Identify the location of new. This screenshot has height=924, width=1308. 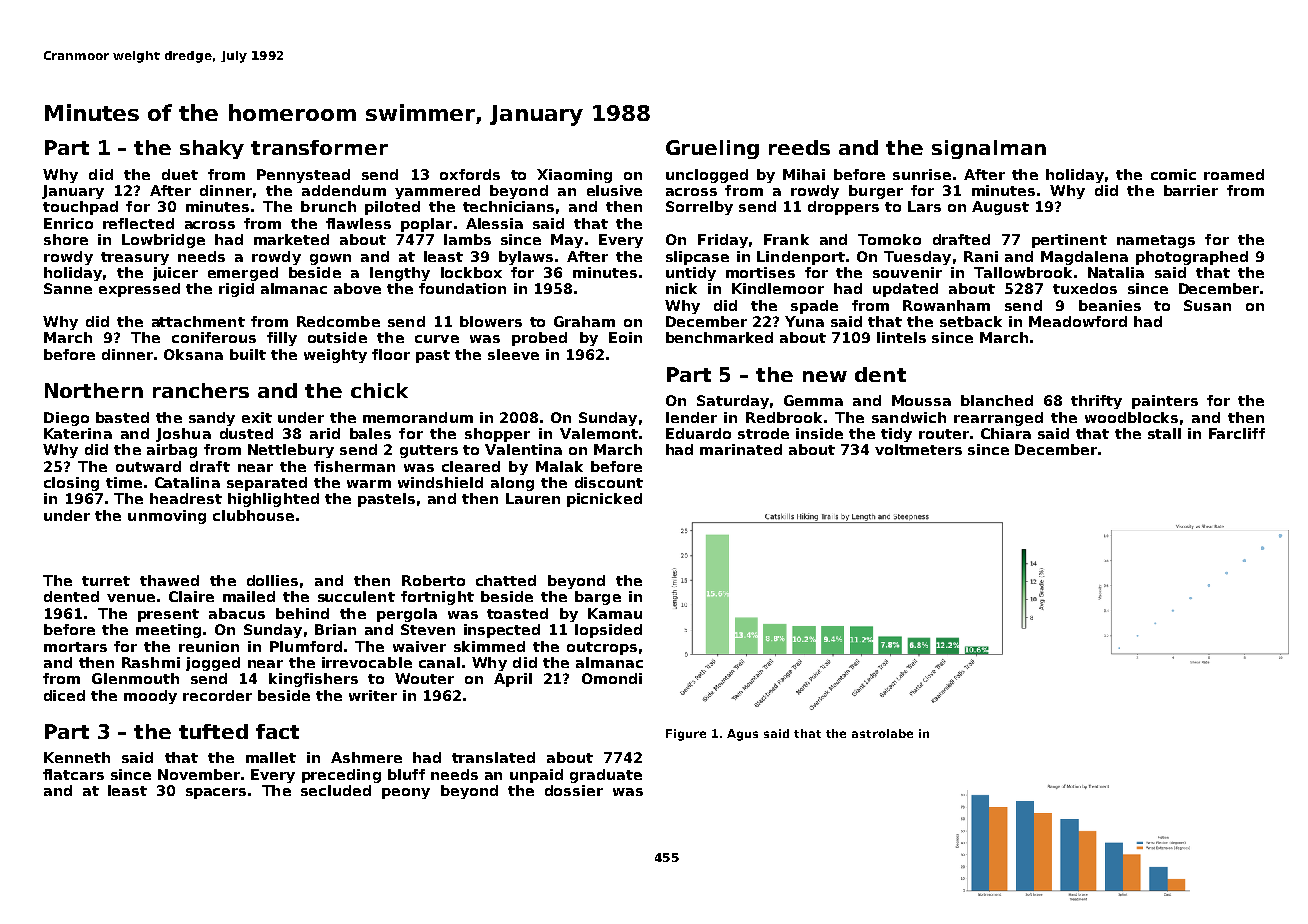
(825, 376).
